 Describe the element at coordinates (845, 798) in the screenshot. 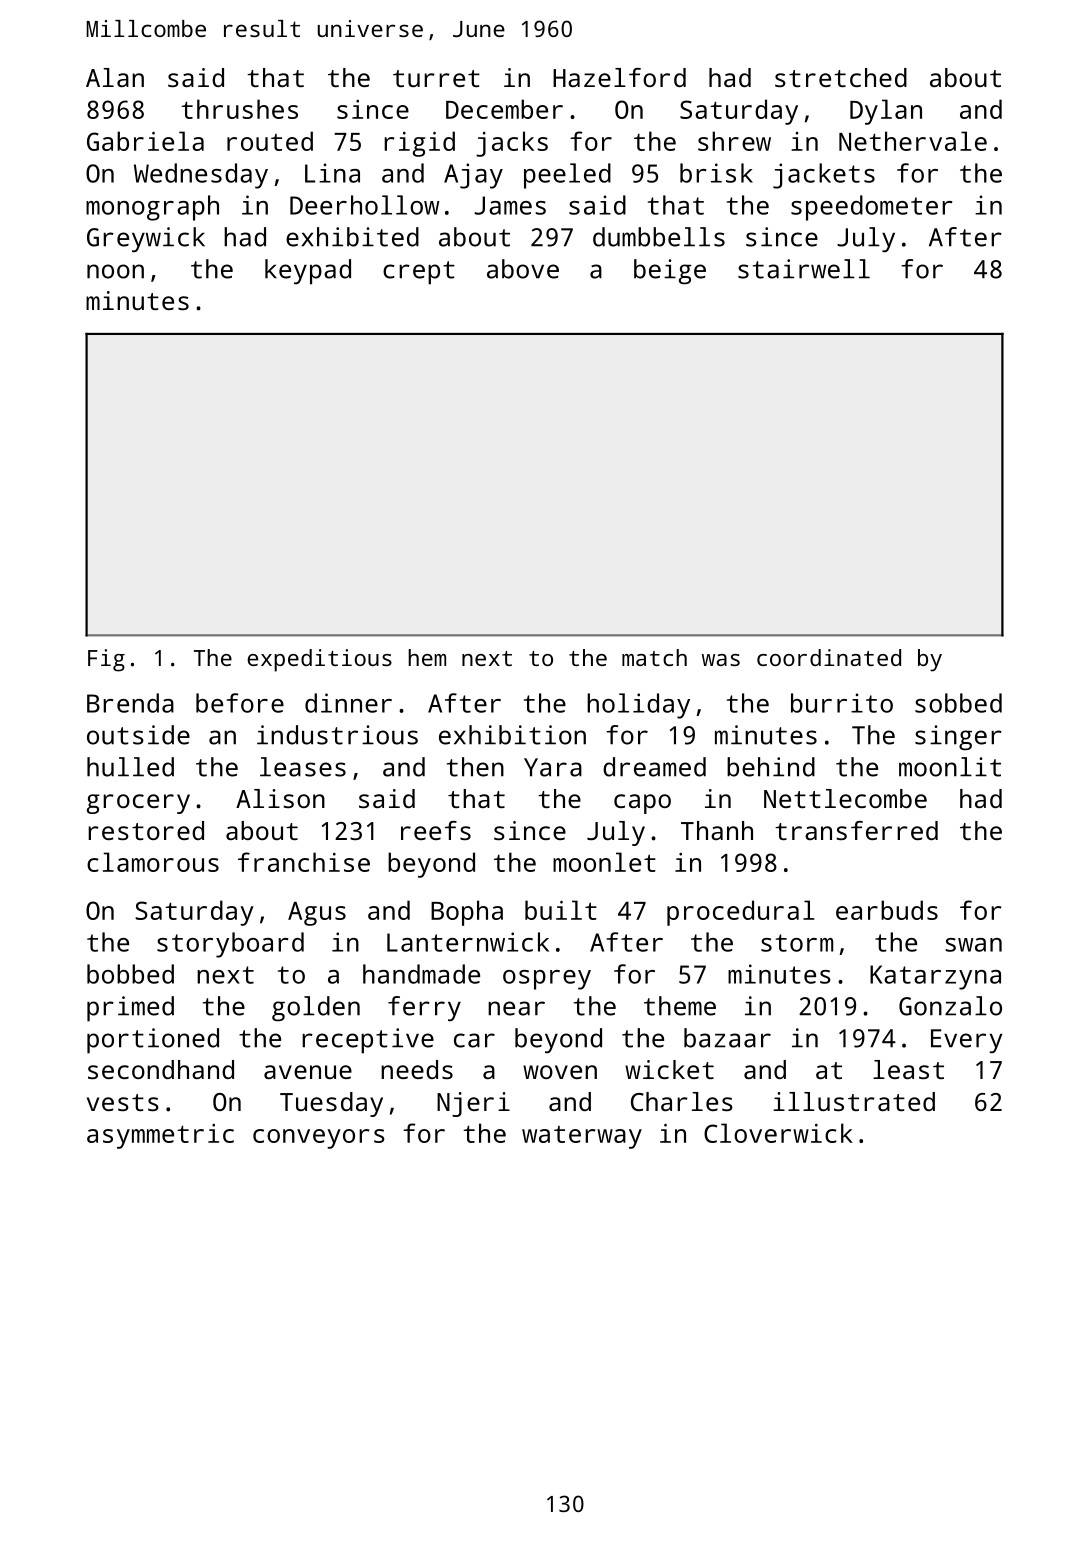

I see `Nettlecombe` at that location.
